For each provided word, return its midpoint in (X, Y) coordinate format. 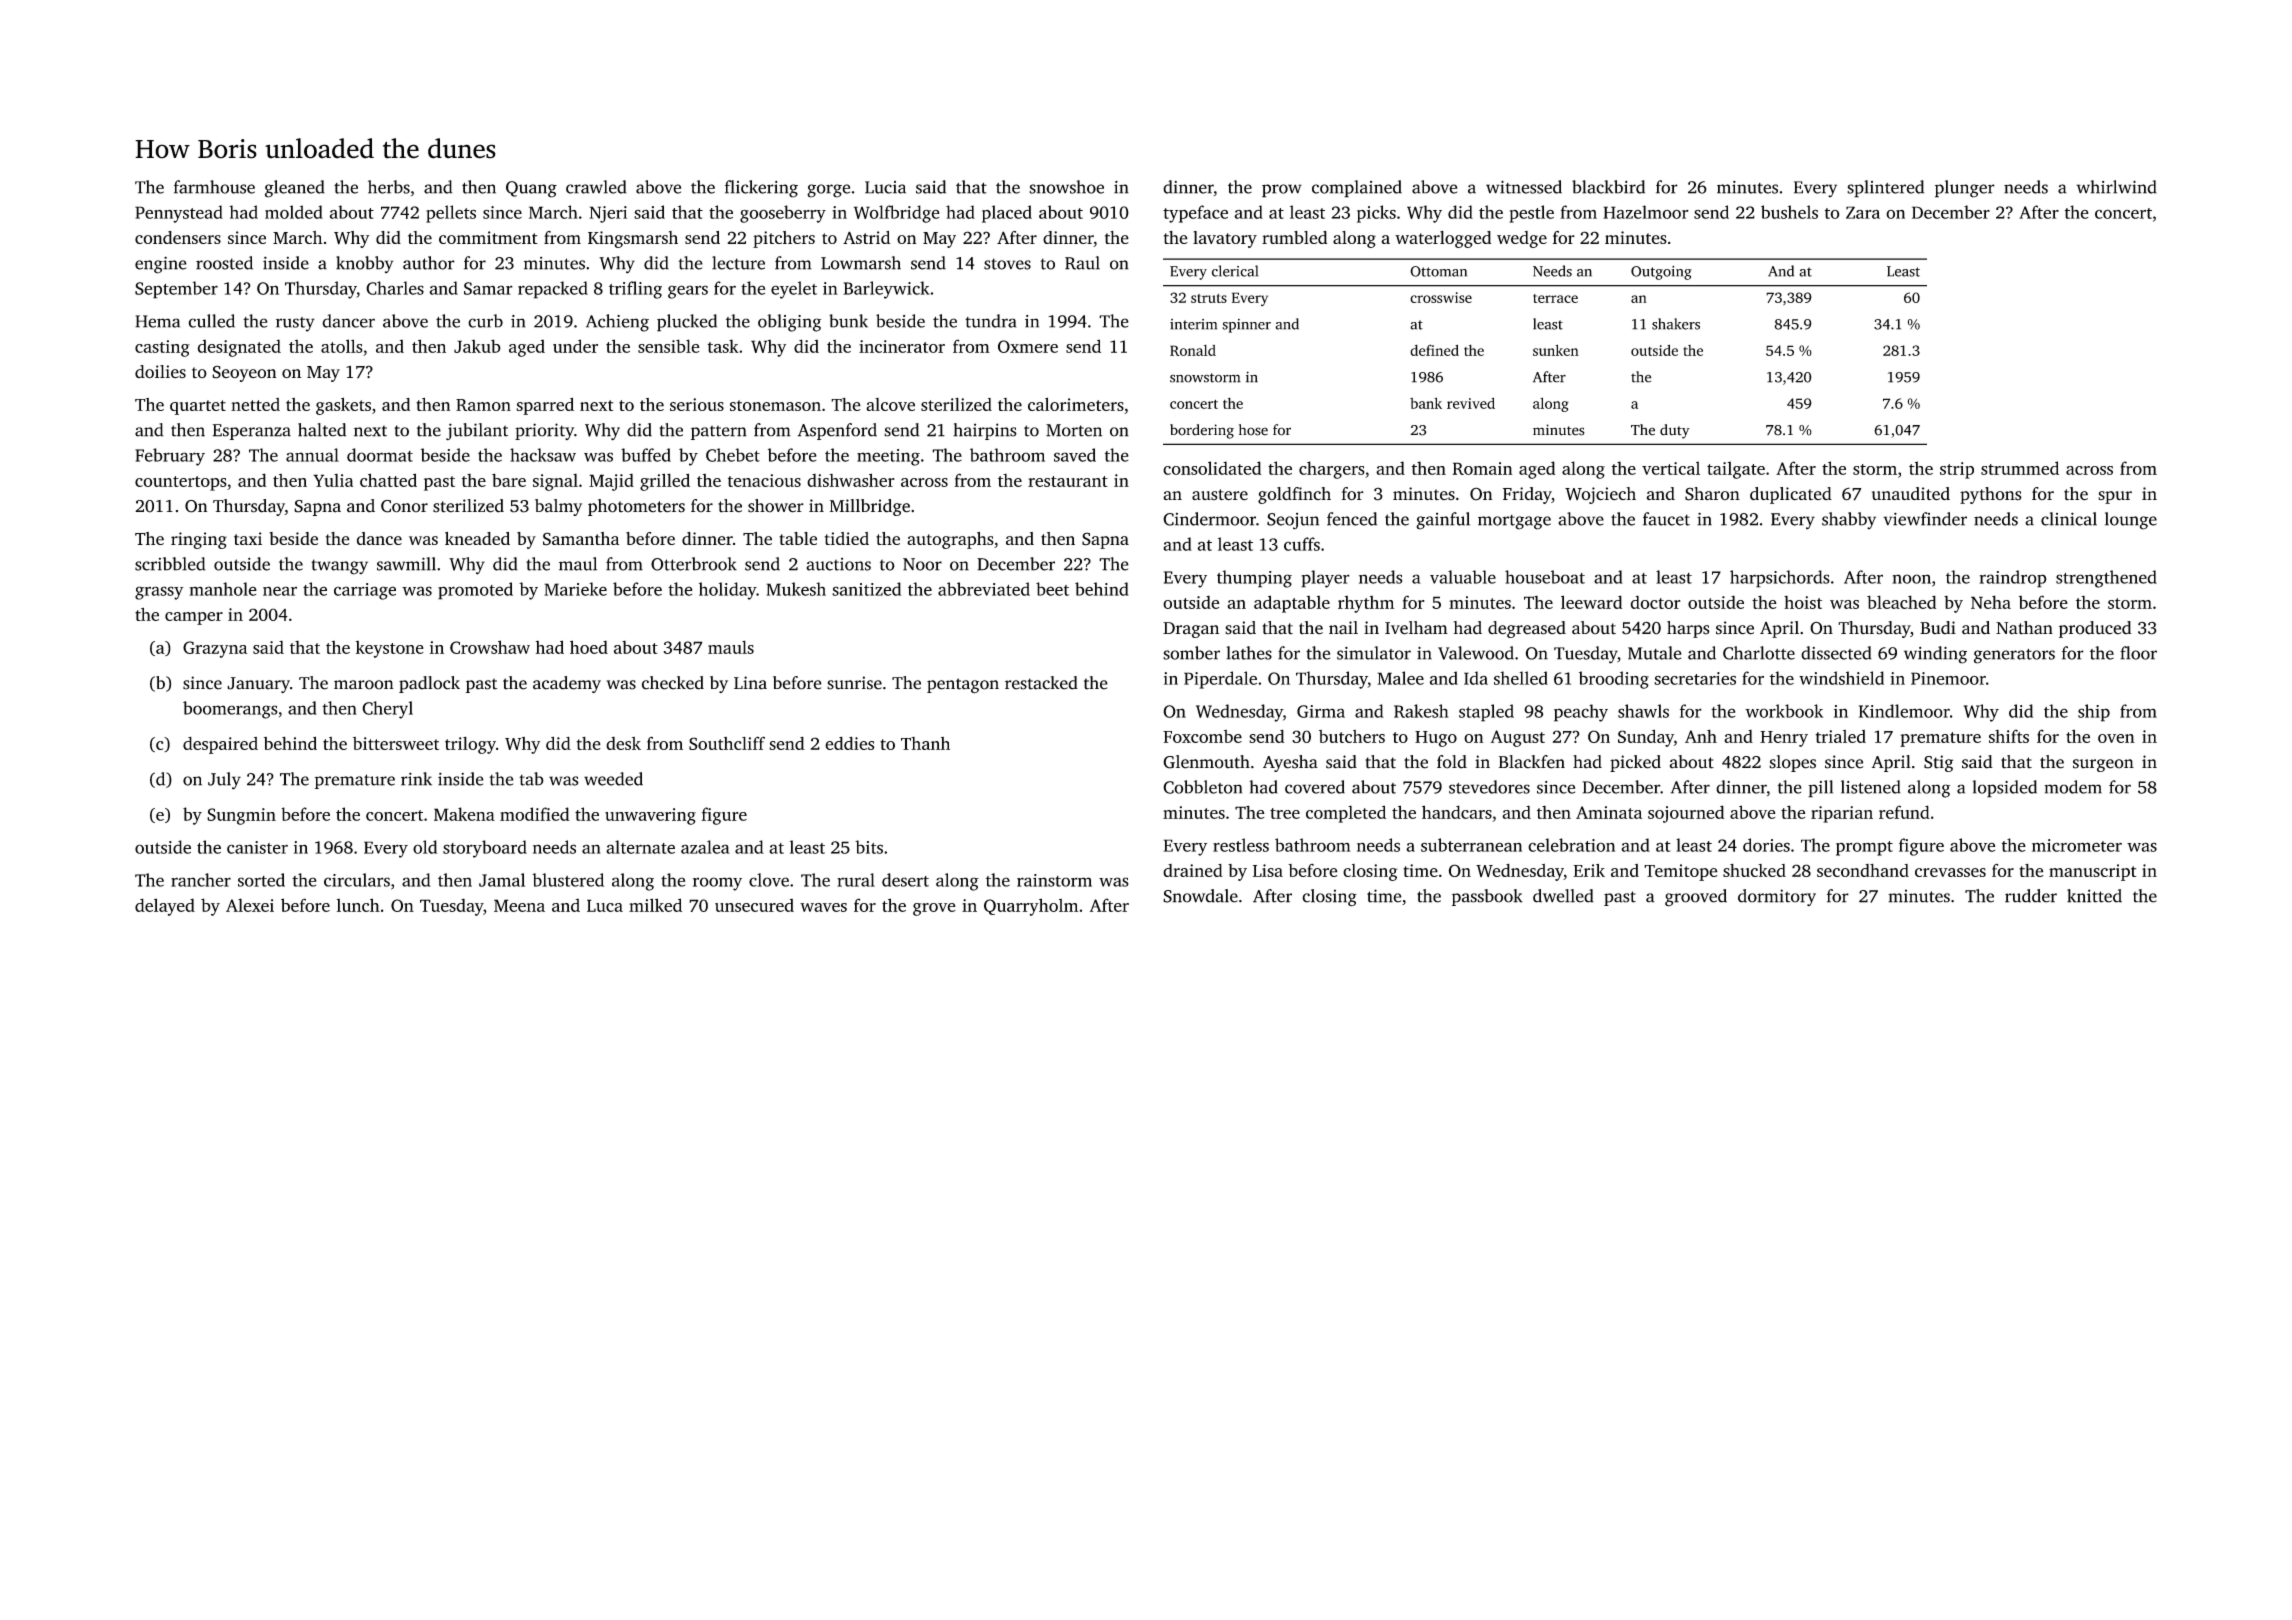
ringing (199, 540)
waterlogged (1443, 239)
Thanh (925, 743)
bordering (1202, 431)
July (224, 781)
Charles (395, 288)
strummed (2020, 468)
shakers (1676, 324)
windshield (1841, 678)
